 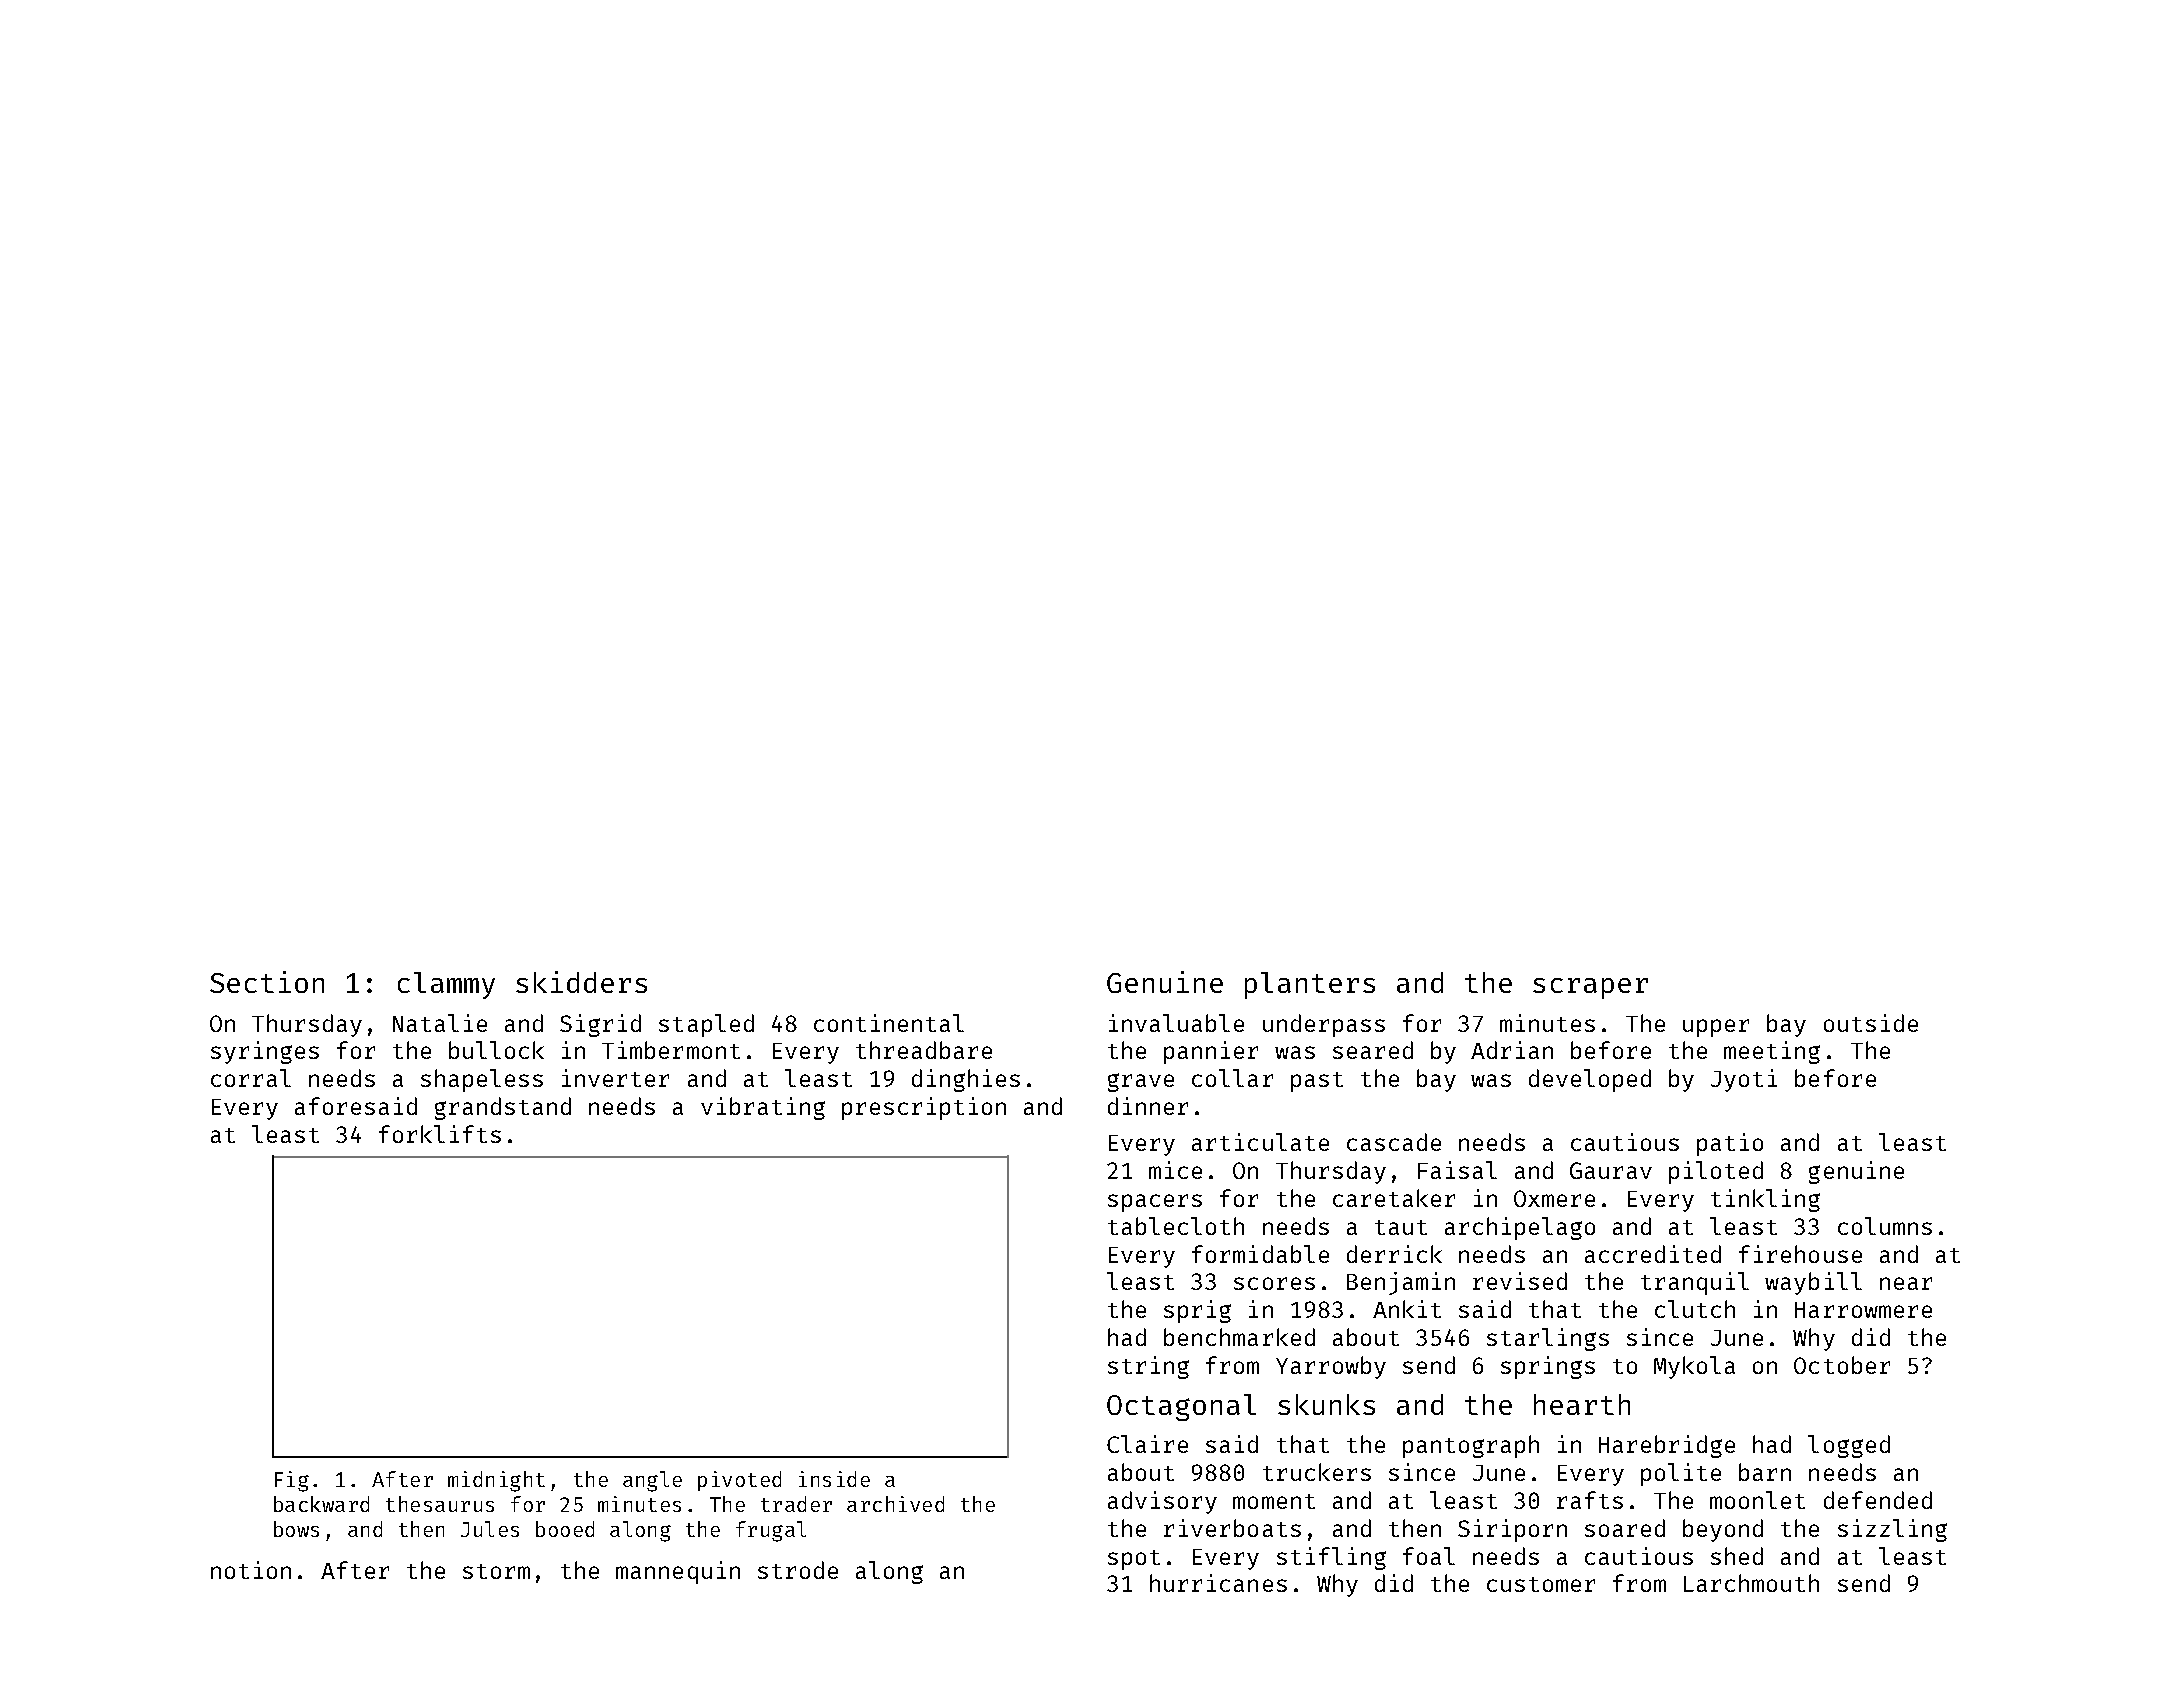 What do you see at coordinates (1765, 1200) in the document?
I see `tinkling` at bounding box center [1765, 1200].
